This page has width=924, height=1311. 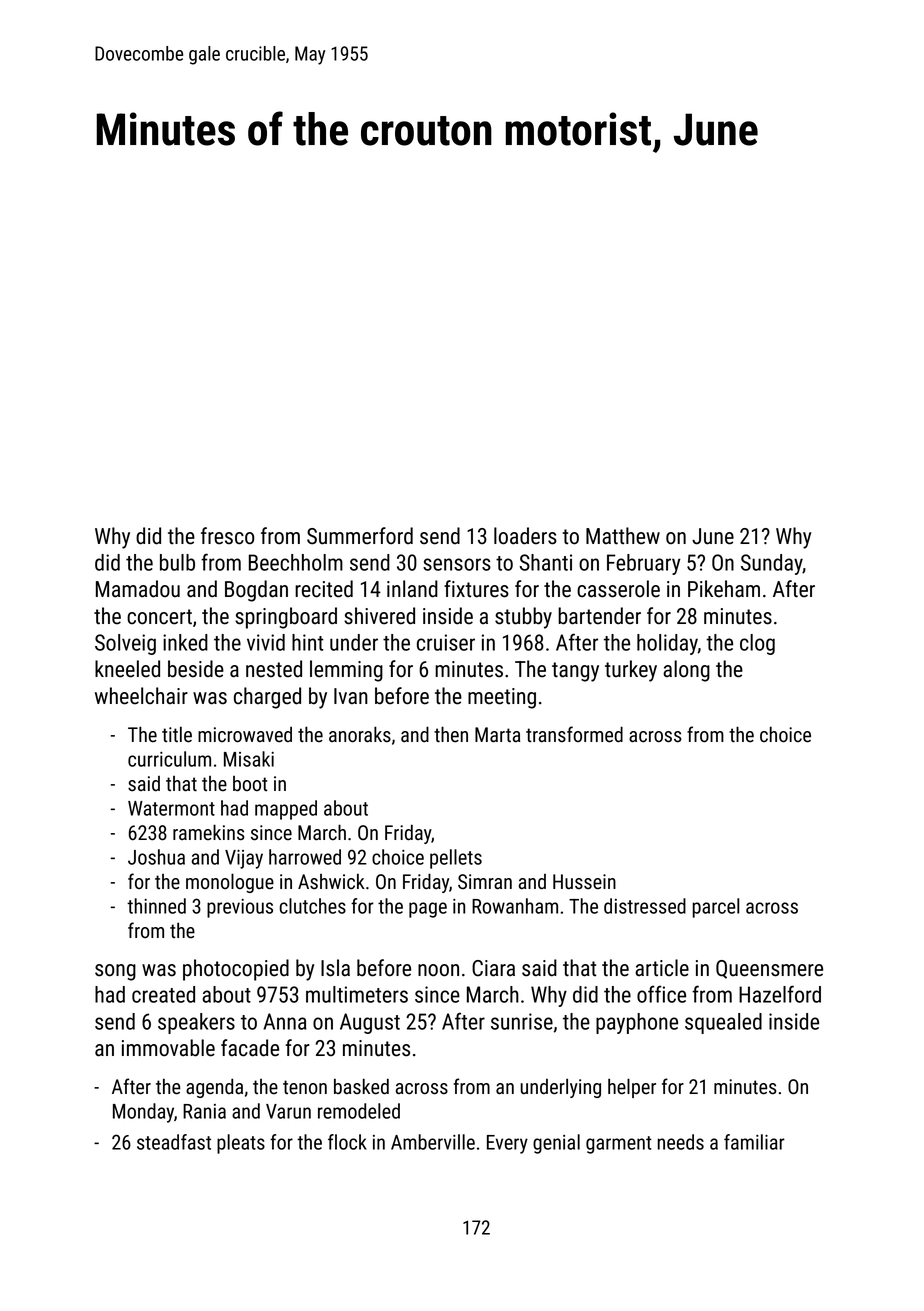 I want to click on steadfast, so click(x=174, y=1142).
